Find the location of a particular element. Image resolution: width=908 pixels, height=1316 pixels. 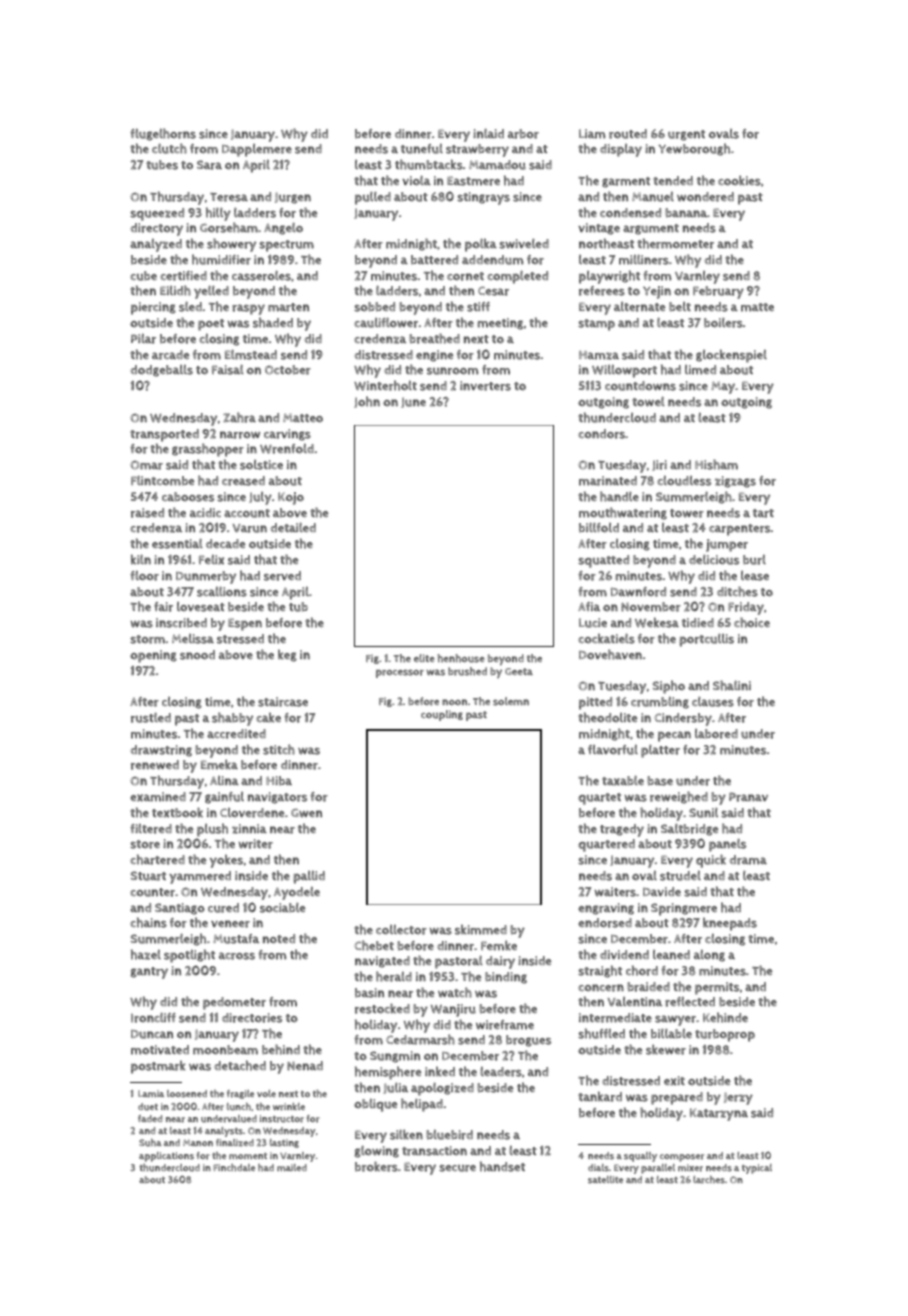

instructor is located at coordinates (282, 1119).
